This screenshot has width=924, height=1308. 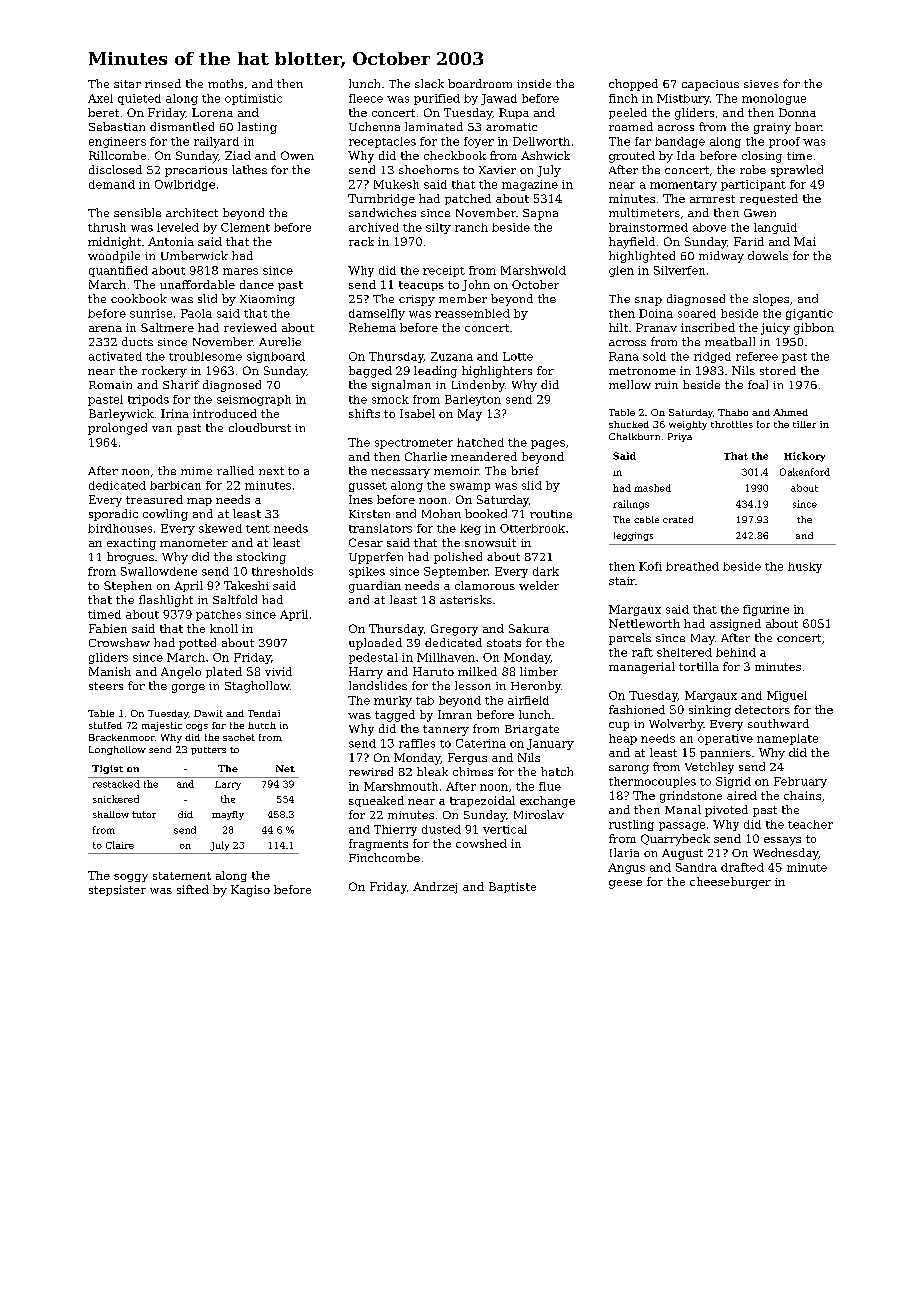 I want to click on inside, so click(x=534, y=83).
